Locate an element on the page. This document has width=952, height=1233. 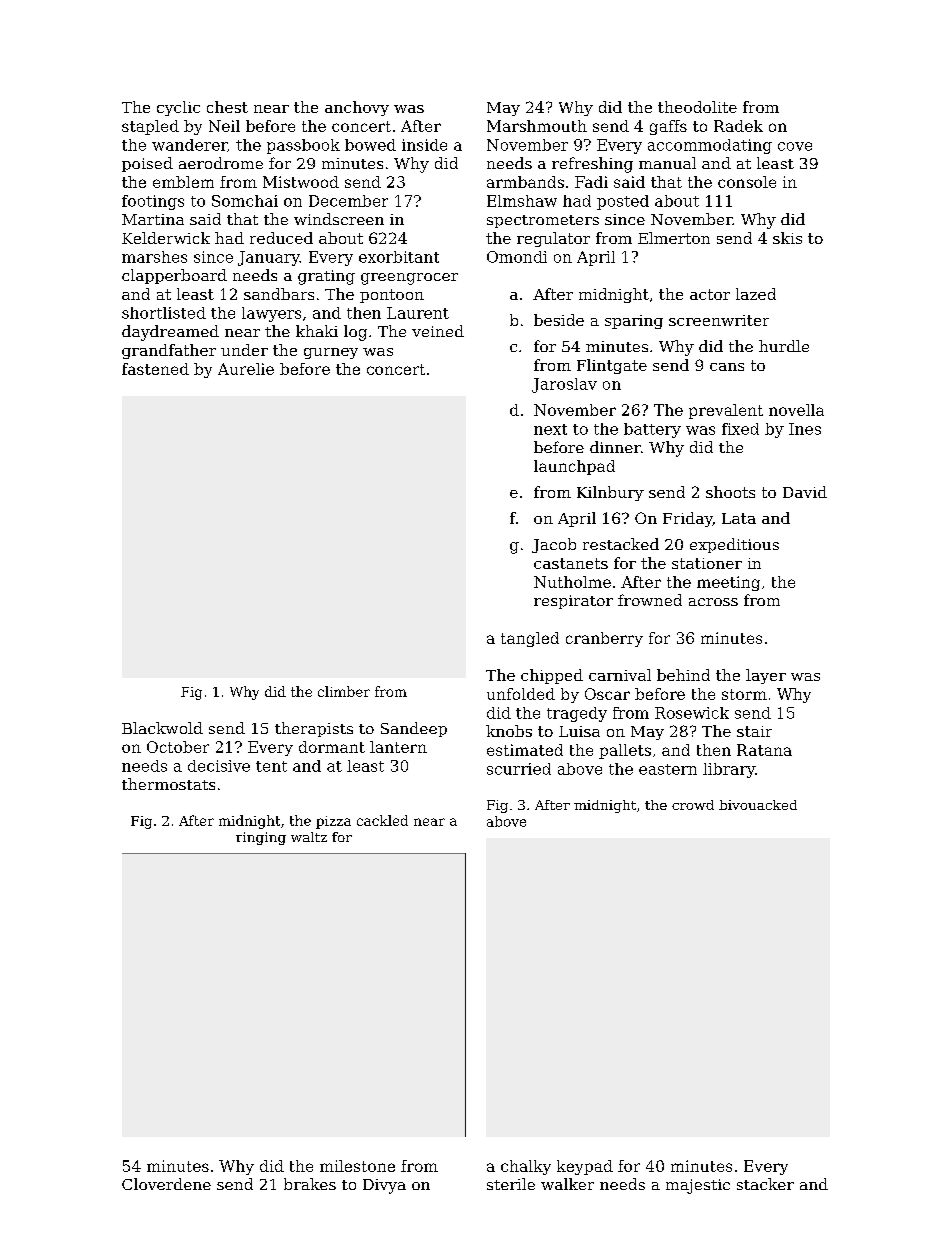
Lata is located at coordinates (739, 518).
